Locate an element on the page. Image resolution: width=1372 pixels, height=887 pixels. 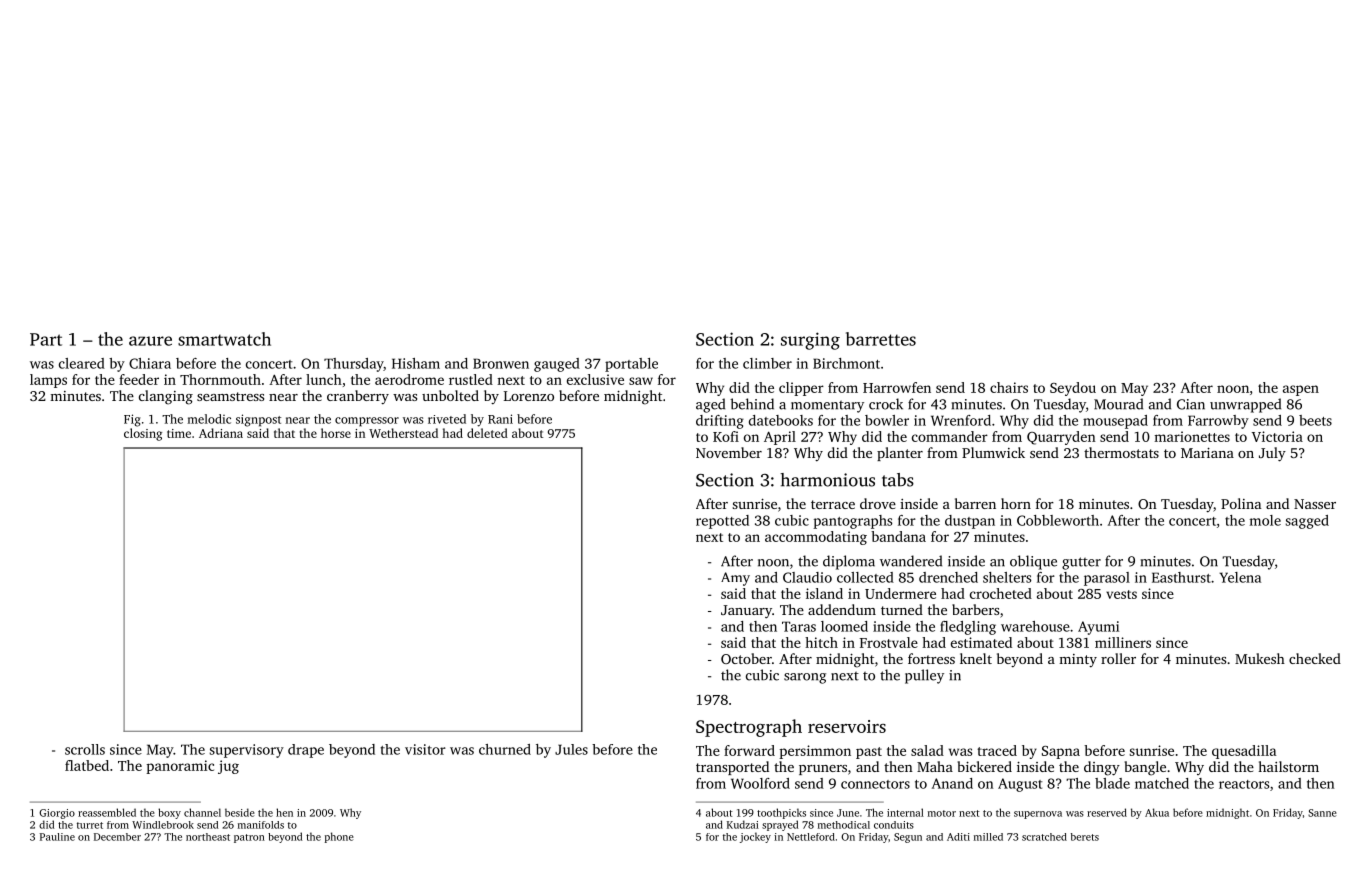
November is located at coordinates (729, 452).
